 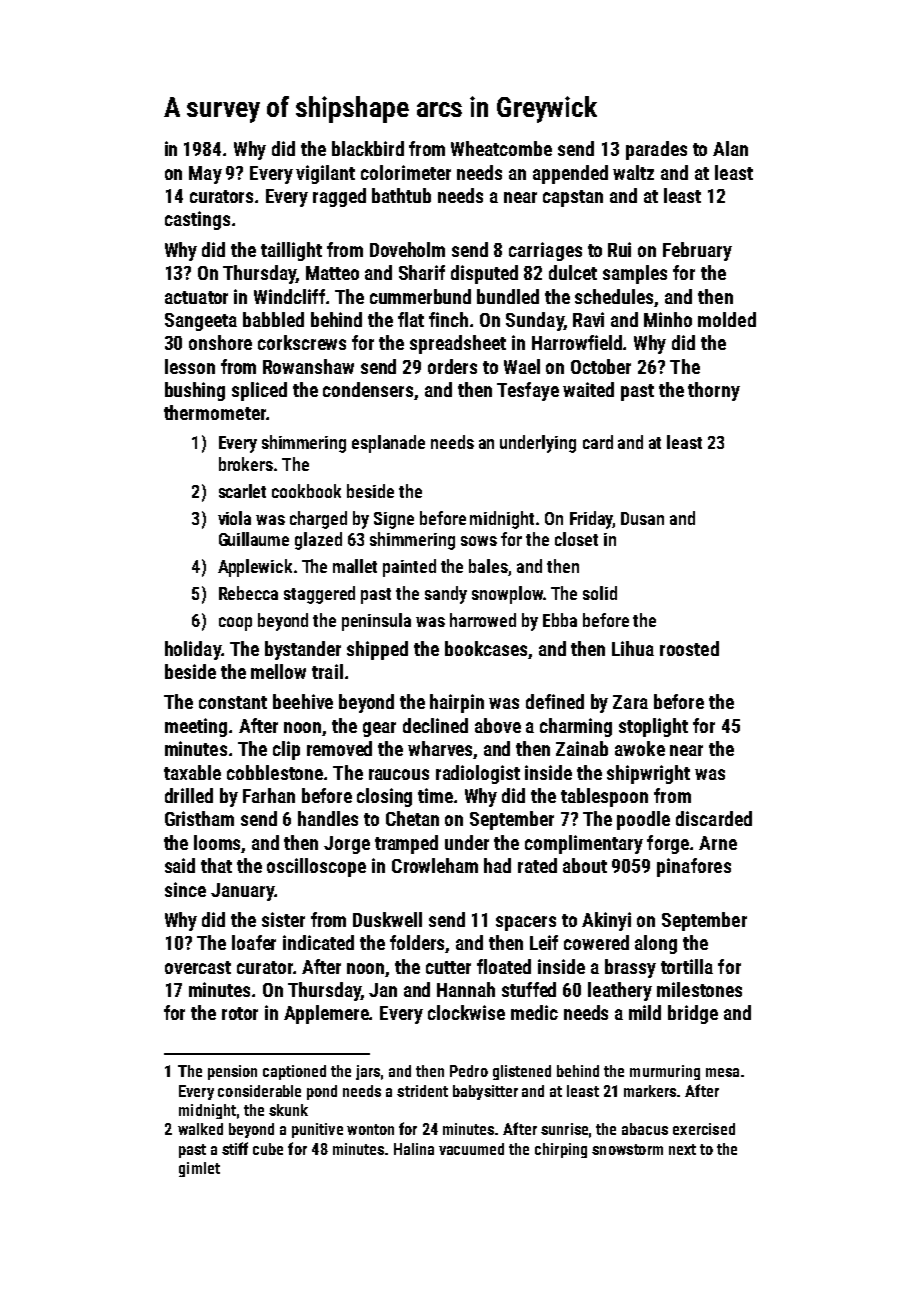 What do you see at coordinates (317, 1130) in the image?
I see `punitive` at bounding box center [317, 1130].
